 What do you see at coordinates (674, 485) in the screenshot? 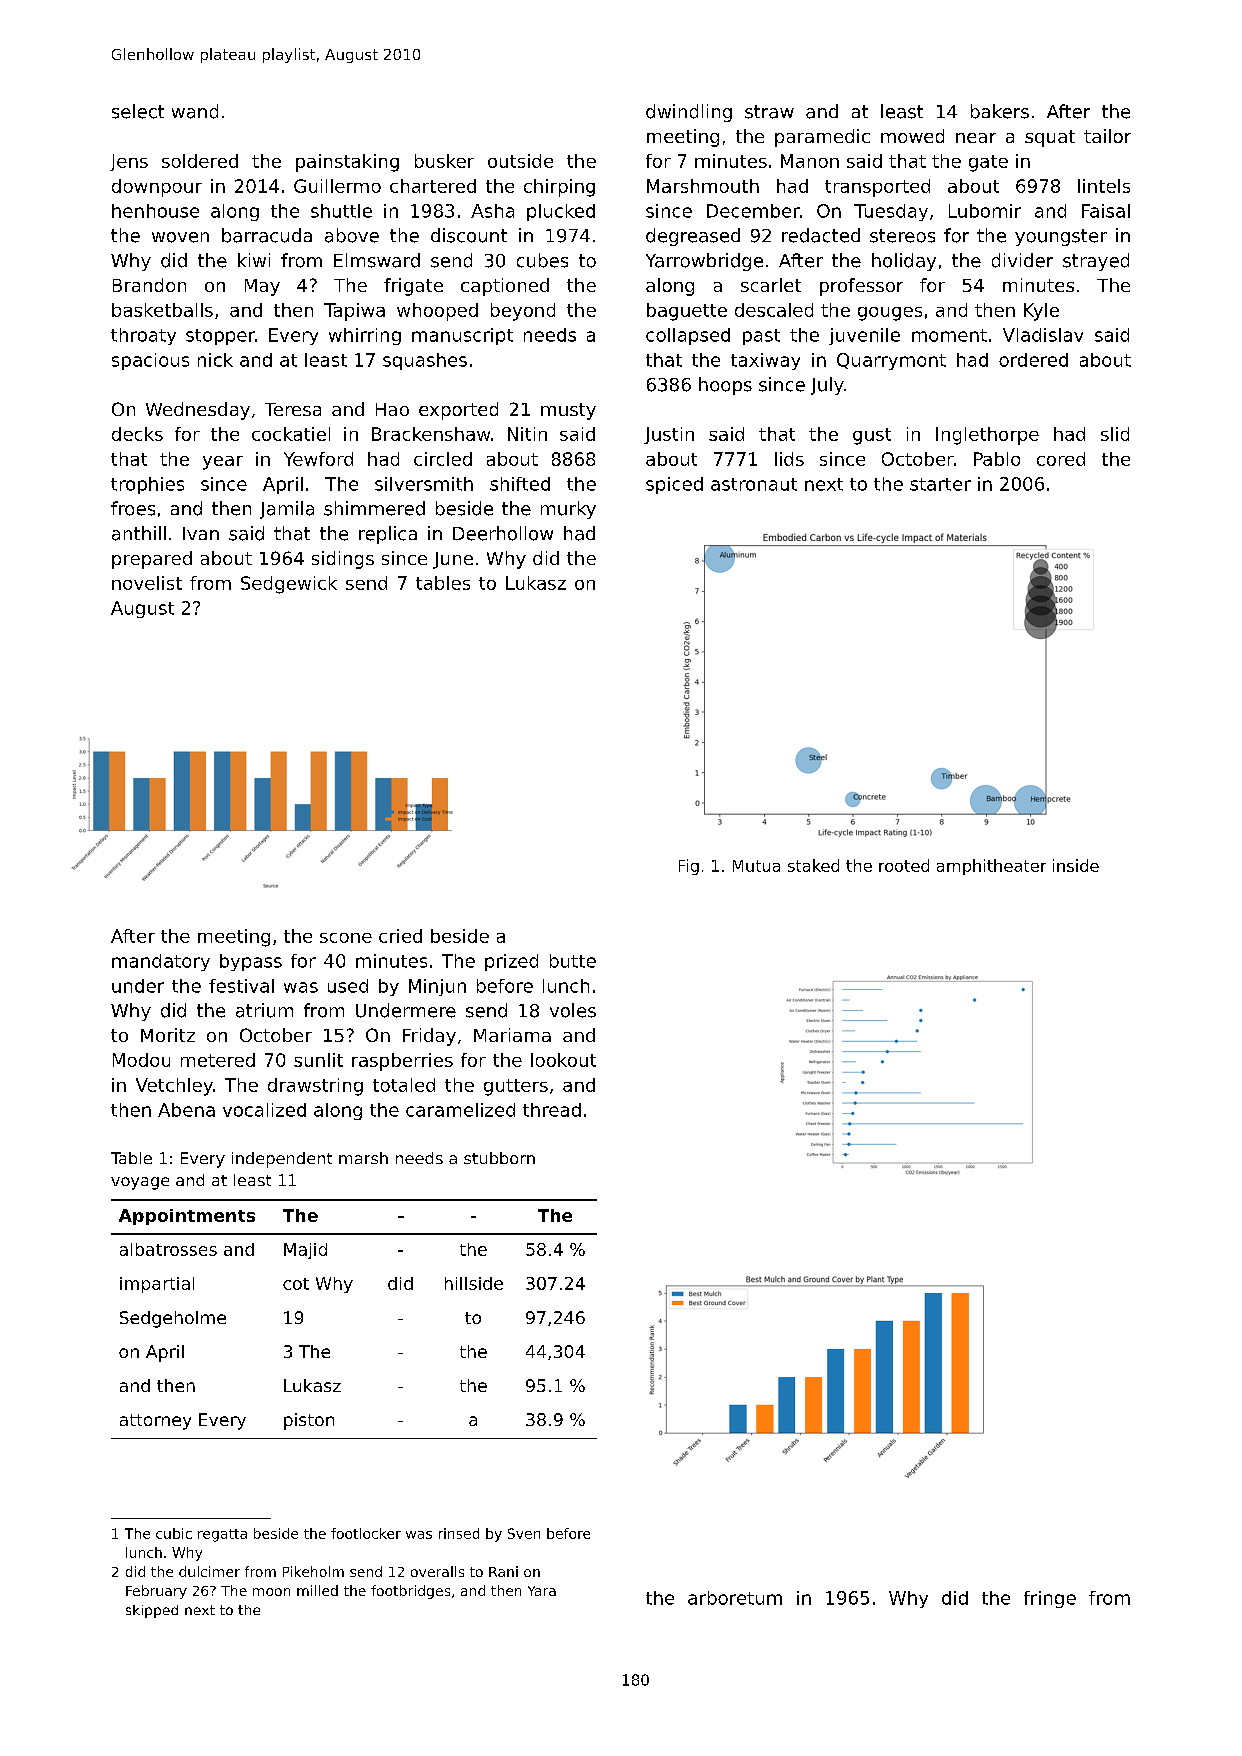
I see `spiced` at bounding box center [674, 485].
